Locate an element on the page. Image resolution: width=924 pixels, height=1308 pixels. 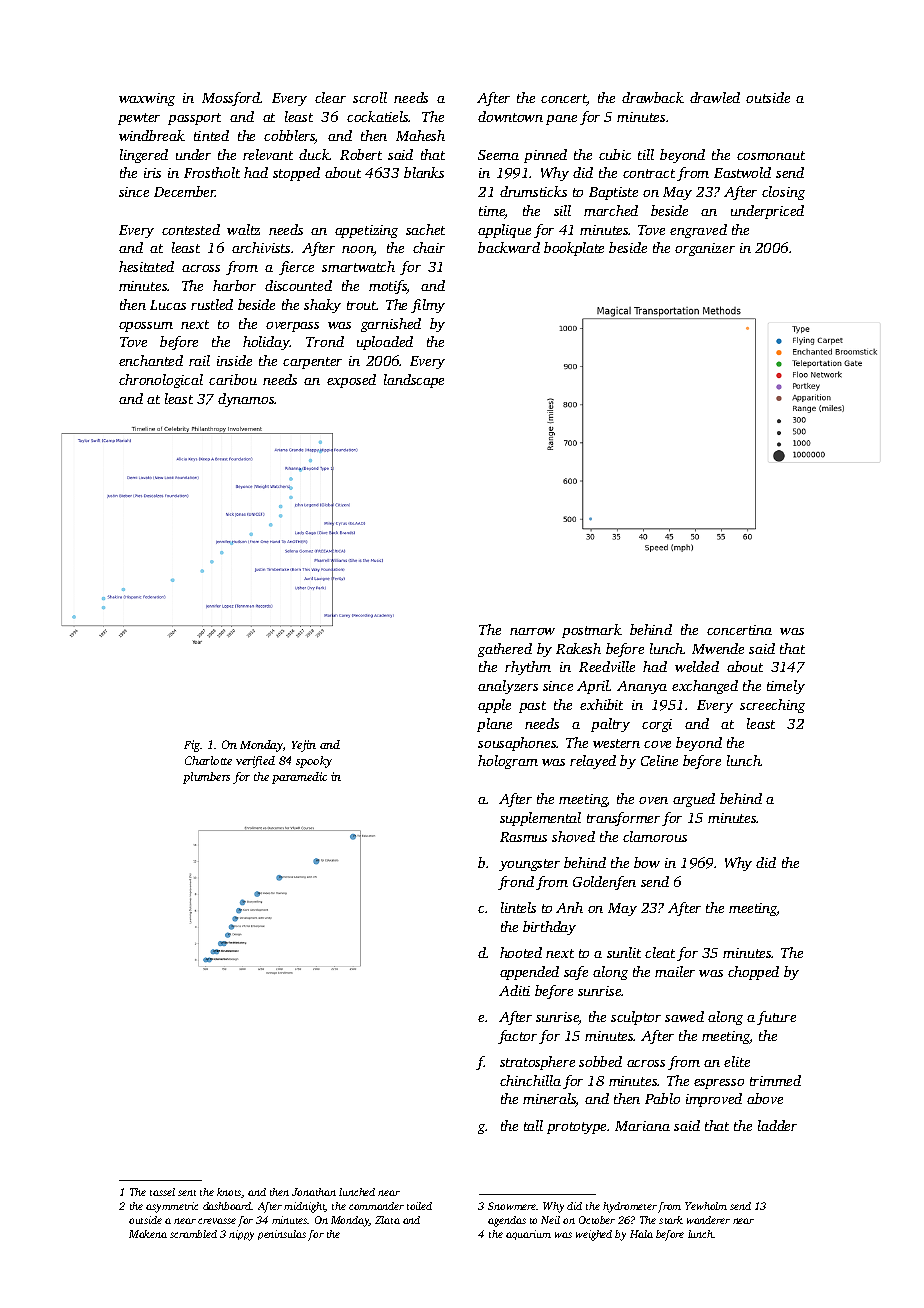
downtown is located at coordinates (510, 116).
